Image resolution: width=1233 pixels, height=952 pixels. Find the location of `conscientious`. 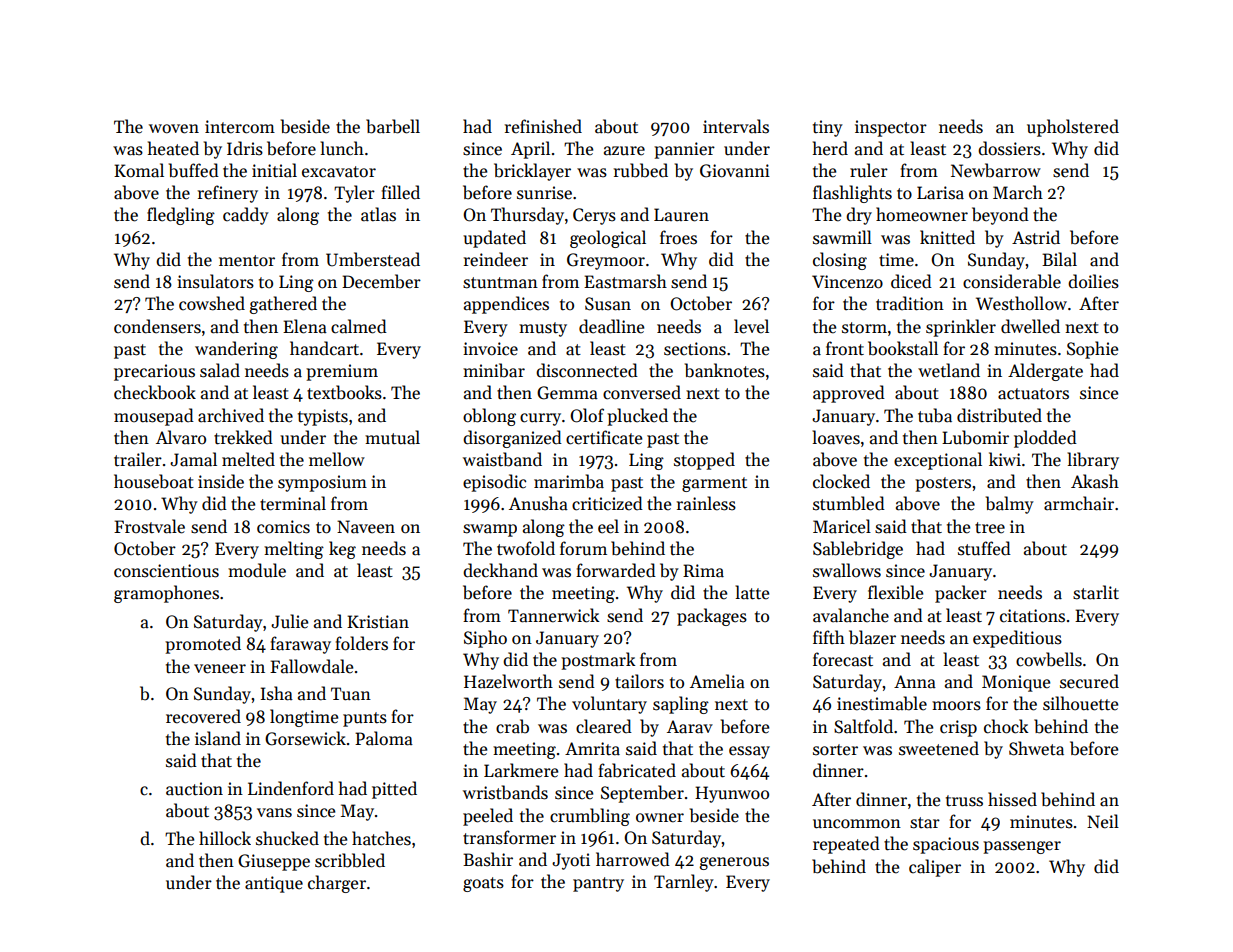

conscientious is located at coordinates (166, 571).
